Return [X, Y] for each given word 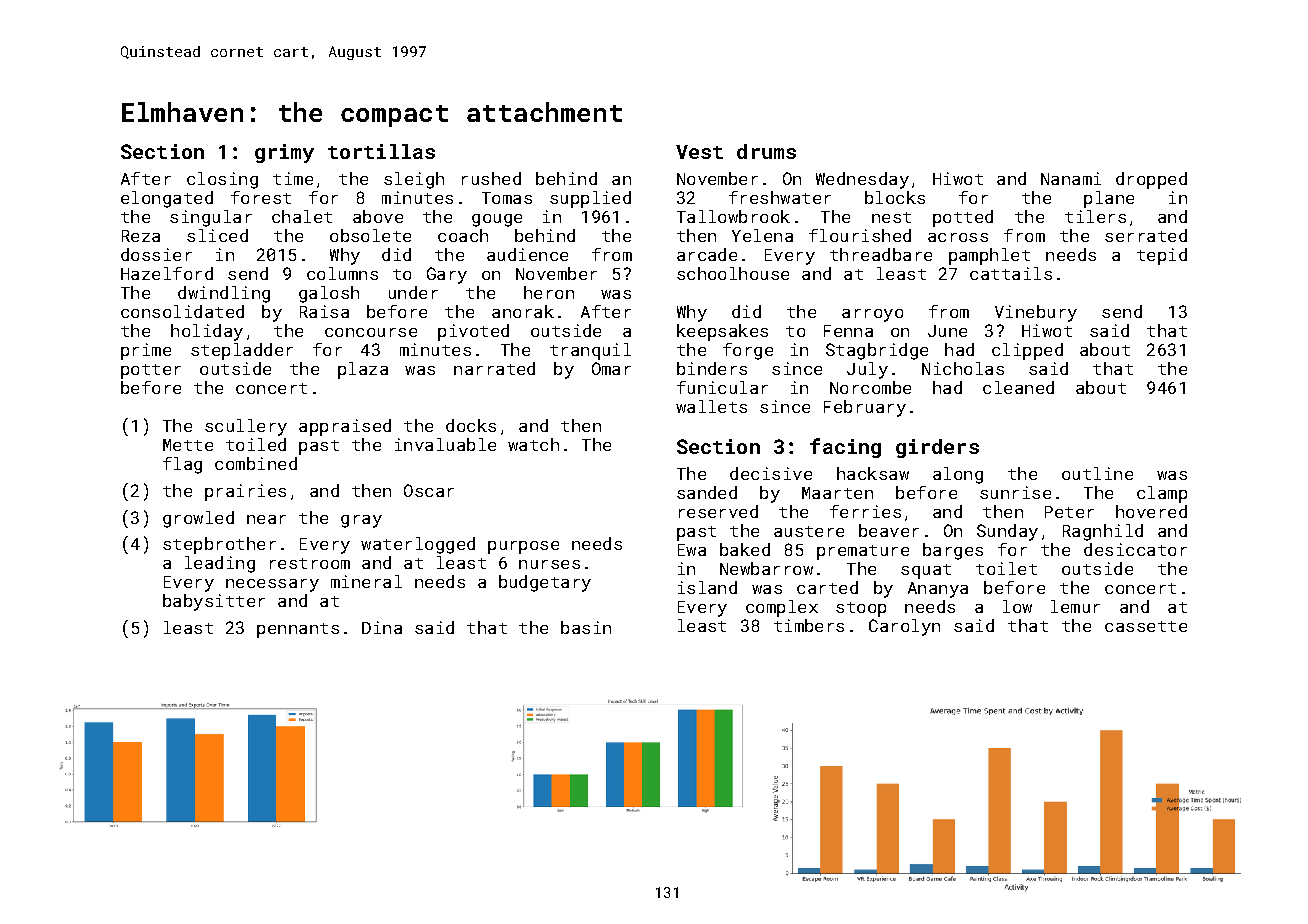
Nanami [1071, 178]
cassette [1146, 626]
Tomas [507, 198]
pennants [298, 630]
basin [586, 627]
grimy [284, 153]
